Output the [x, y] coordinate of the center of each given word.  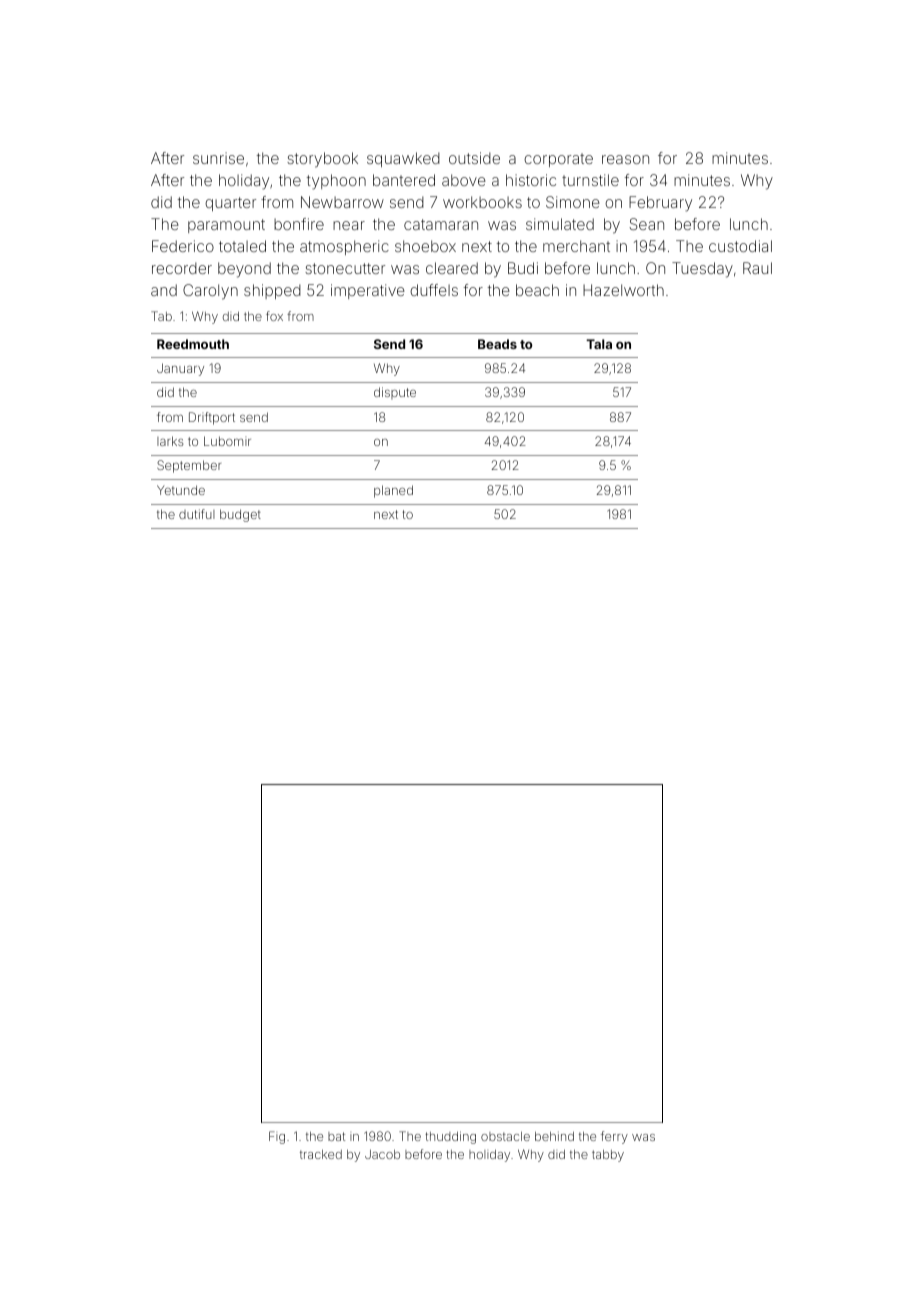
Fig [277, 1137]
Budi [523, 268]
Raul [757, 268]
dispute [395, 393]
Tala [599, 344]
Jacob [382, 1154]
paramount [226, 226]
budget [240, 515]
